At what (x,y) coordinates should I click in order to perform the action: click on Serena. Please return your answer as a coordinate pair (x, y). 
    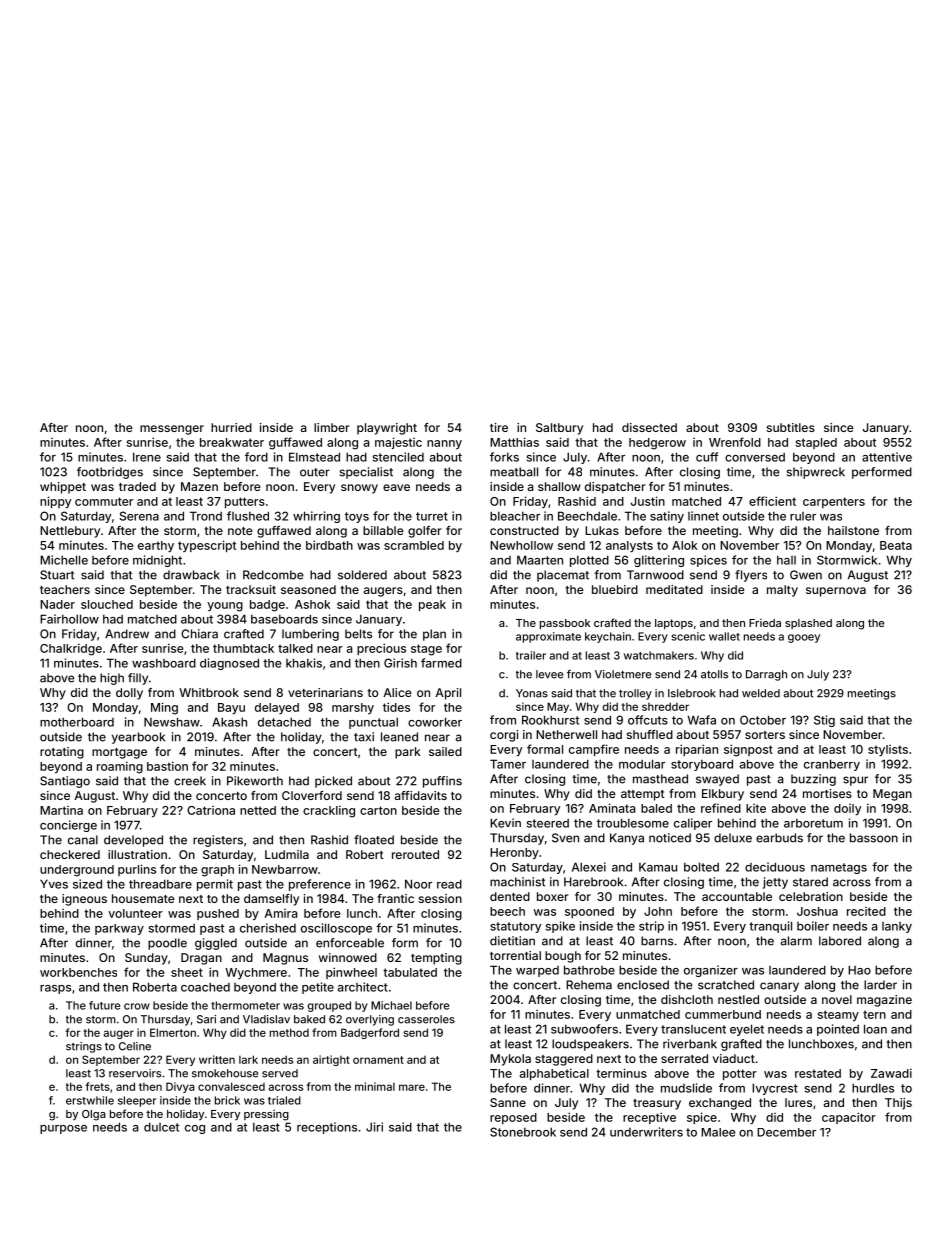
    Looking at the image, I should click on (139, 516).
